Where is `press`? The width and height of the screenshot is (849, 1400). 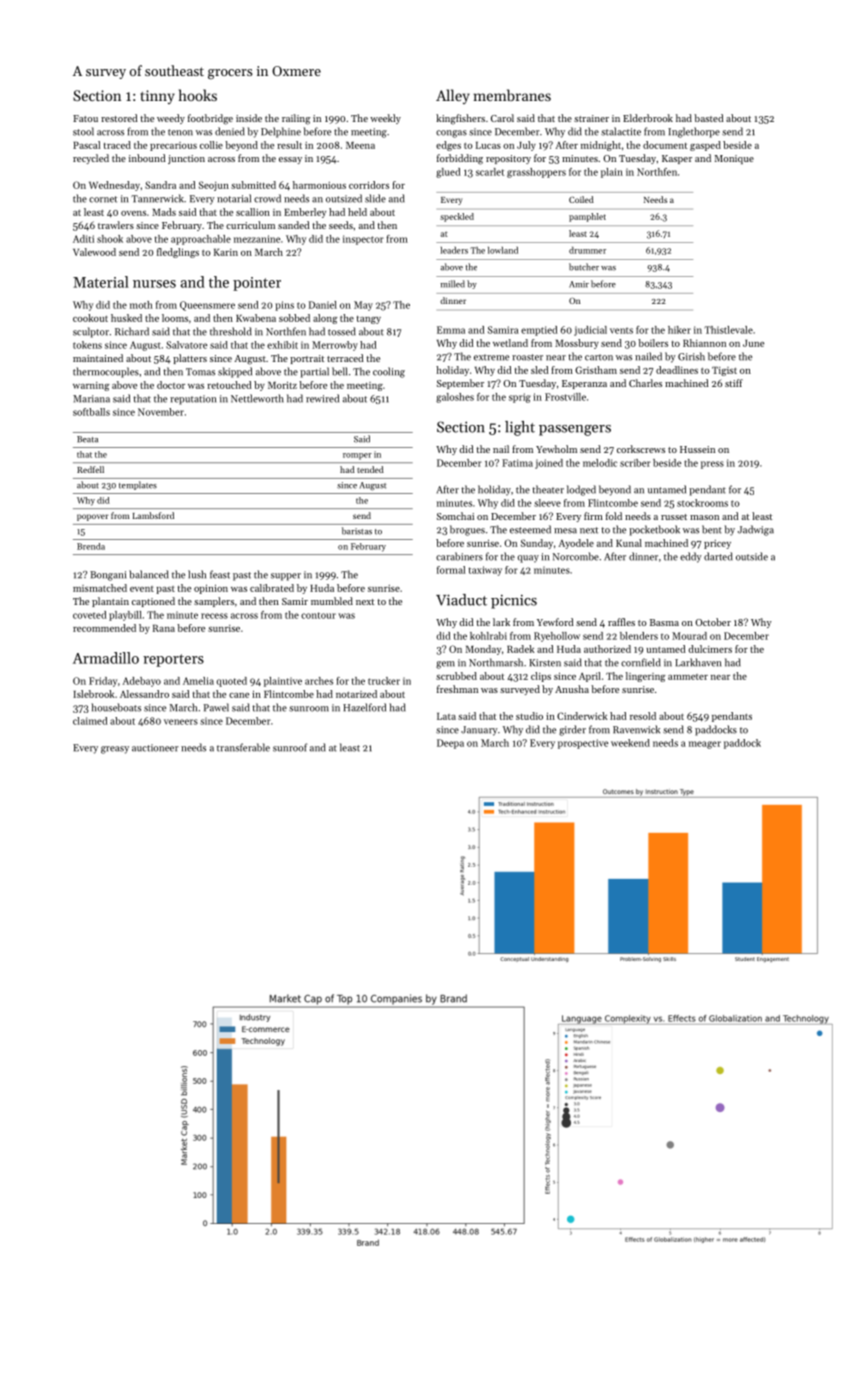 press is located at coordinates (712, 465).
